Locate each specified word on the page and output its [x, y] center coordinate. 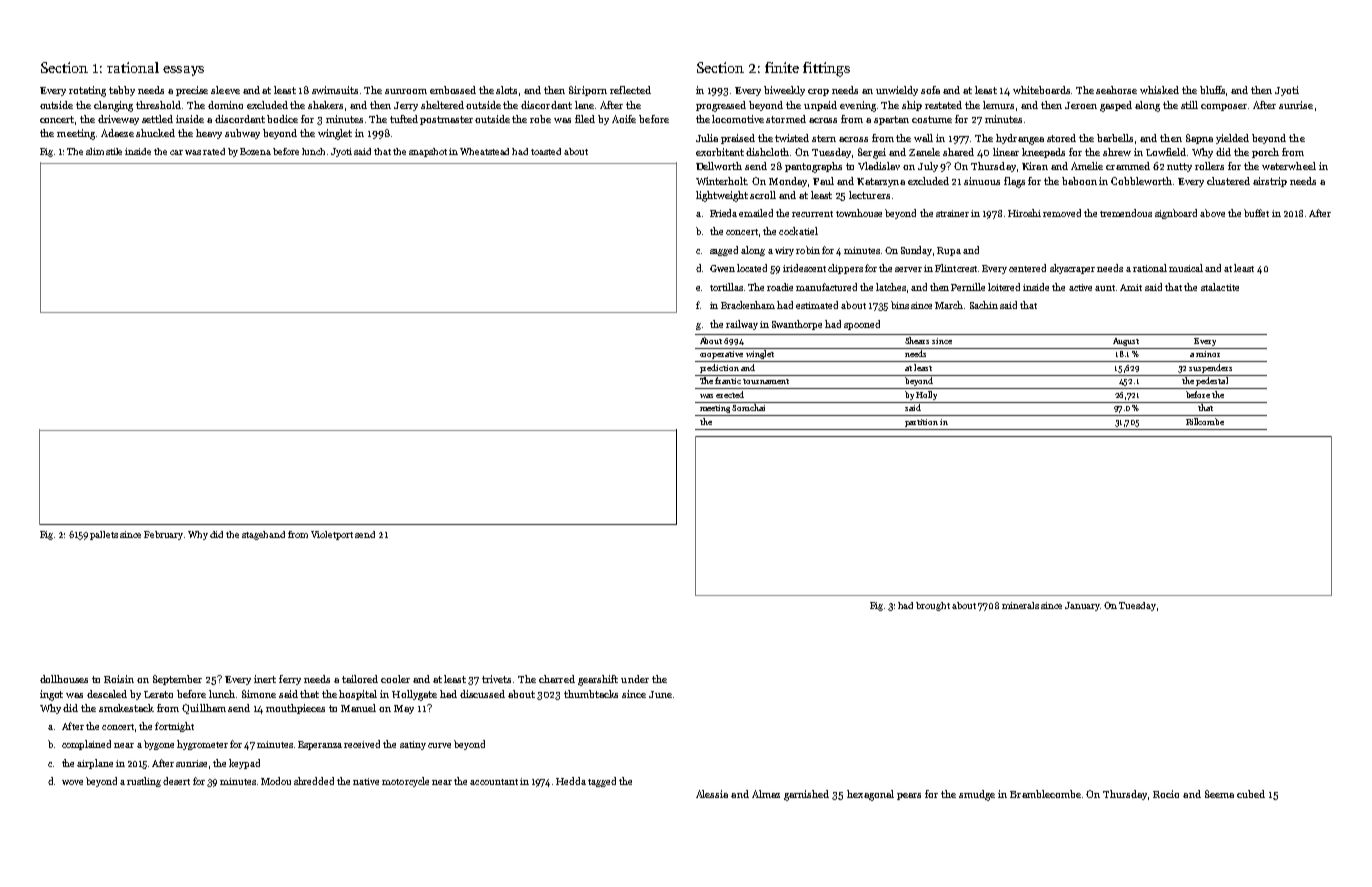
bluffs [1212, 90]
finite [782, 67]
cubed [1251, 794]
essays [183, 71]
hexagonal [870, 795]
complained [86, 745]
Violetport [332, 535]
